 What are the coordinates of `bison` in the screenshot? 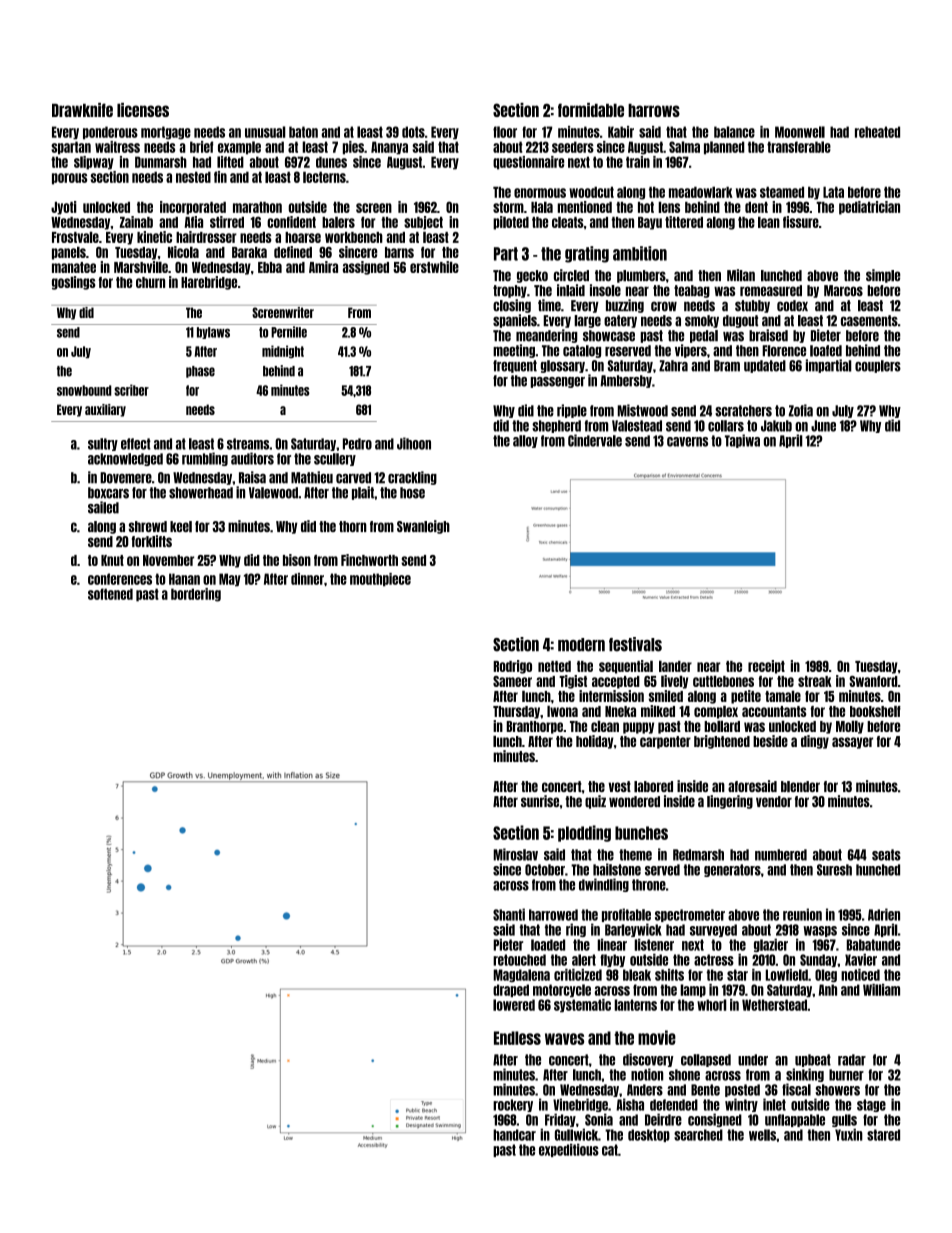 It's located at (297, 560).
